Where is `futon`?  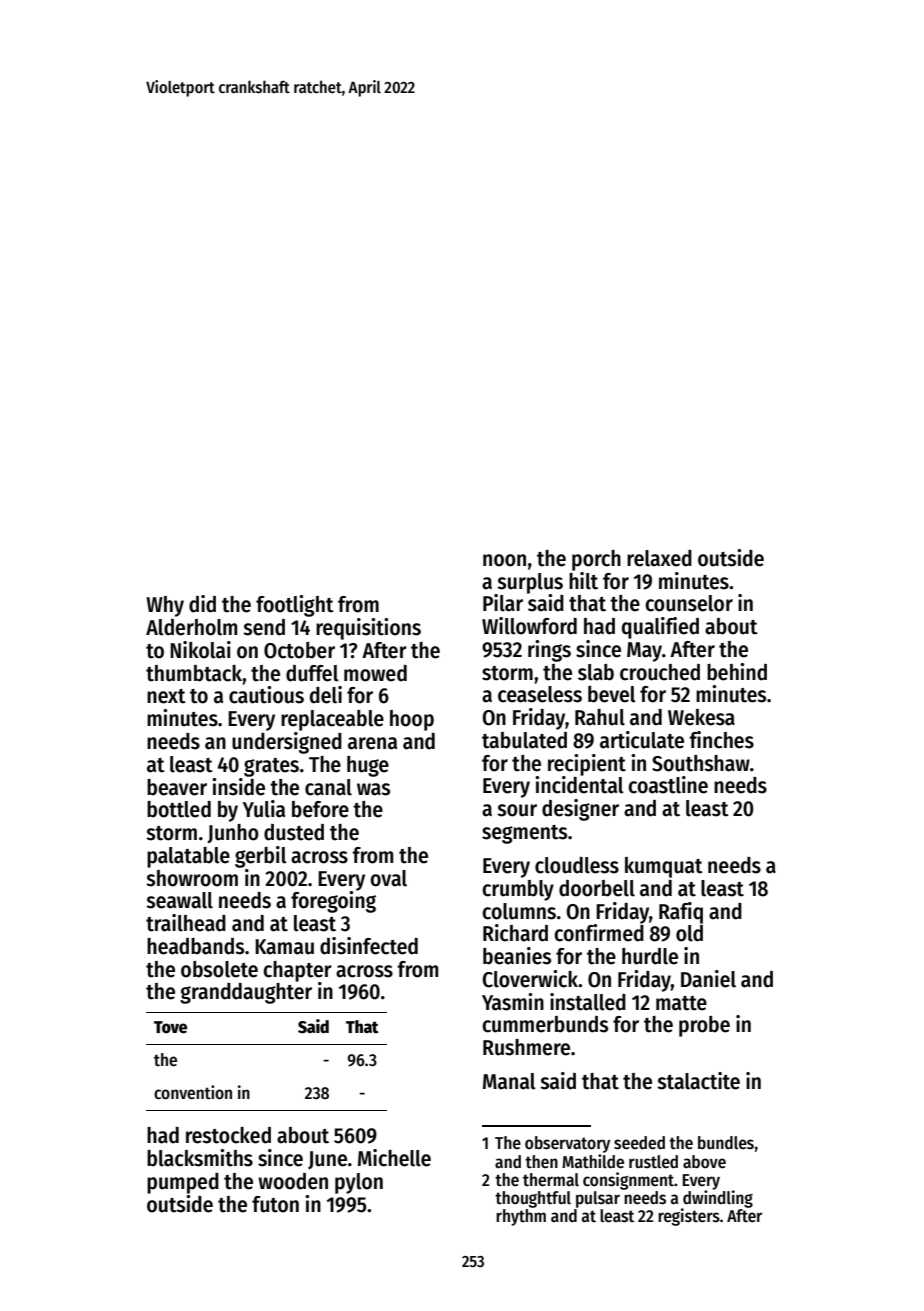 futon is located at coordinates (275, 1204).
